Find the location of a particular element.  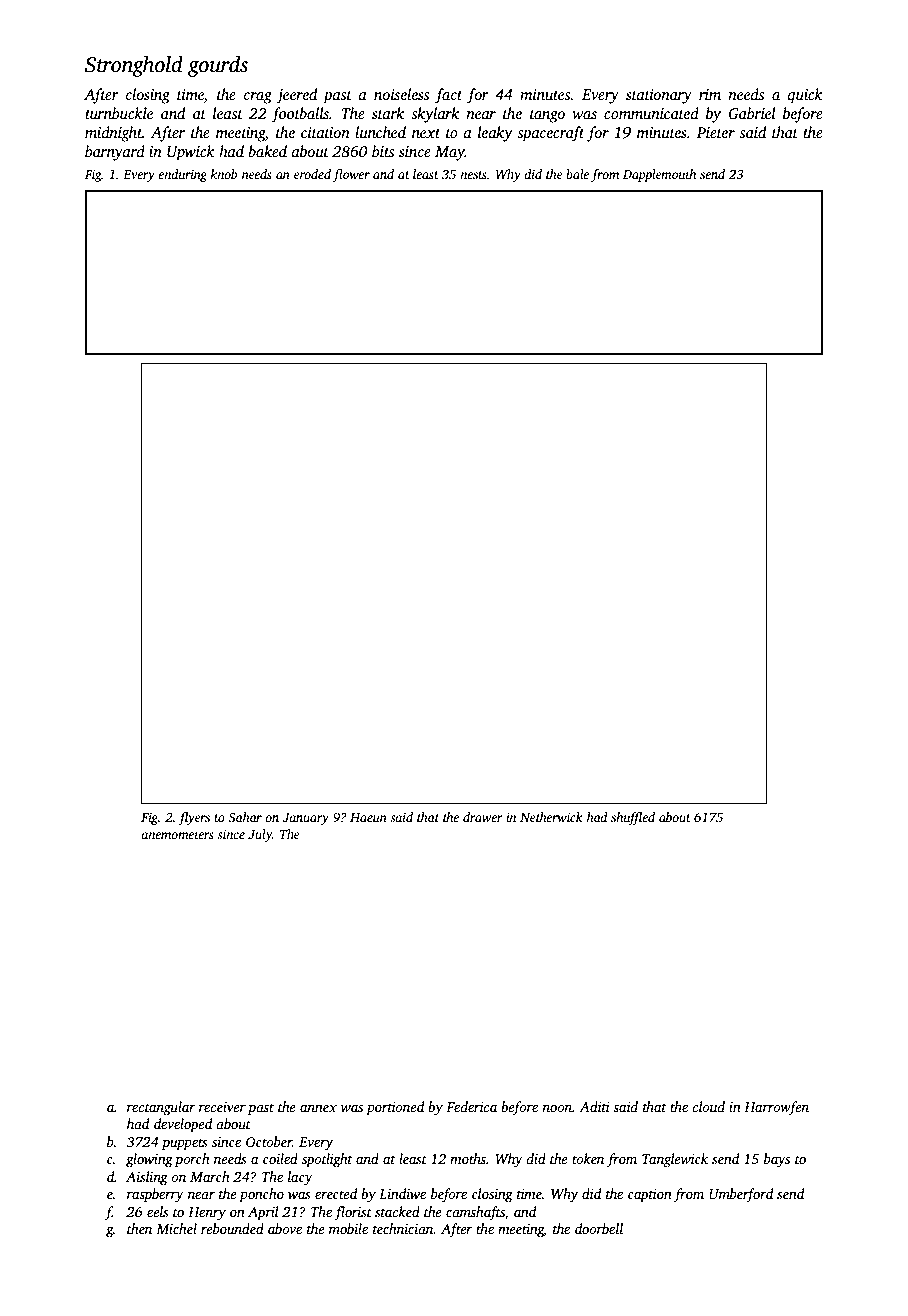

rim is located at coordinates (710, 94).
